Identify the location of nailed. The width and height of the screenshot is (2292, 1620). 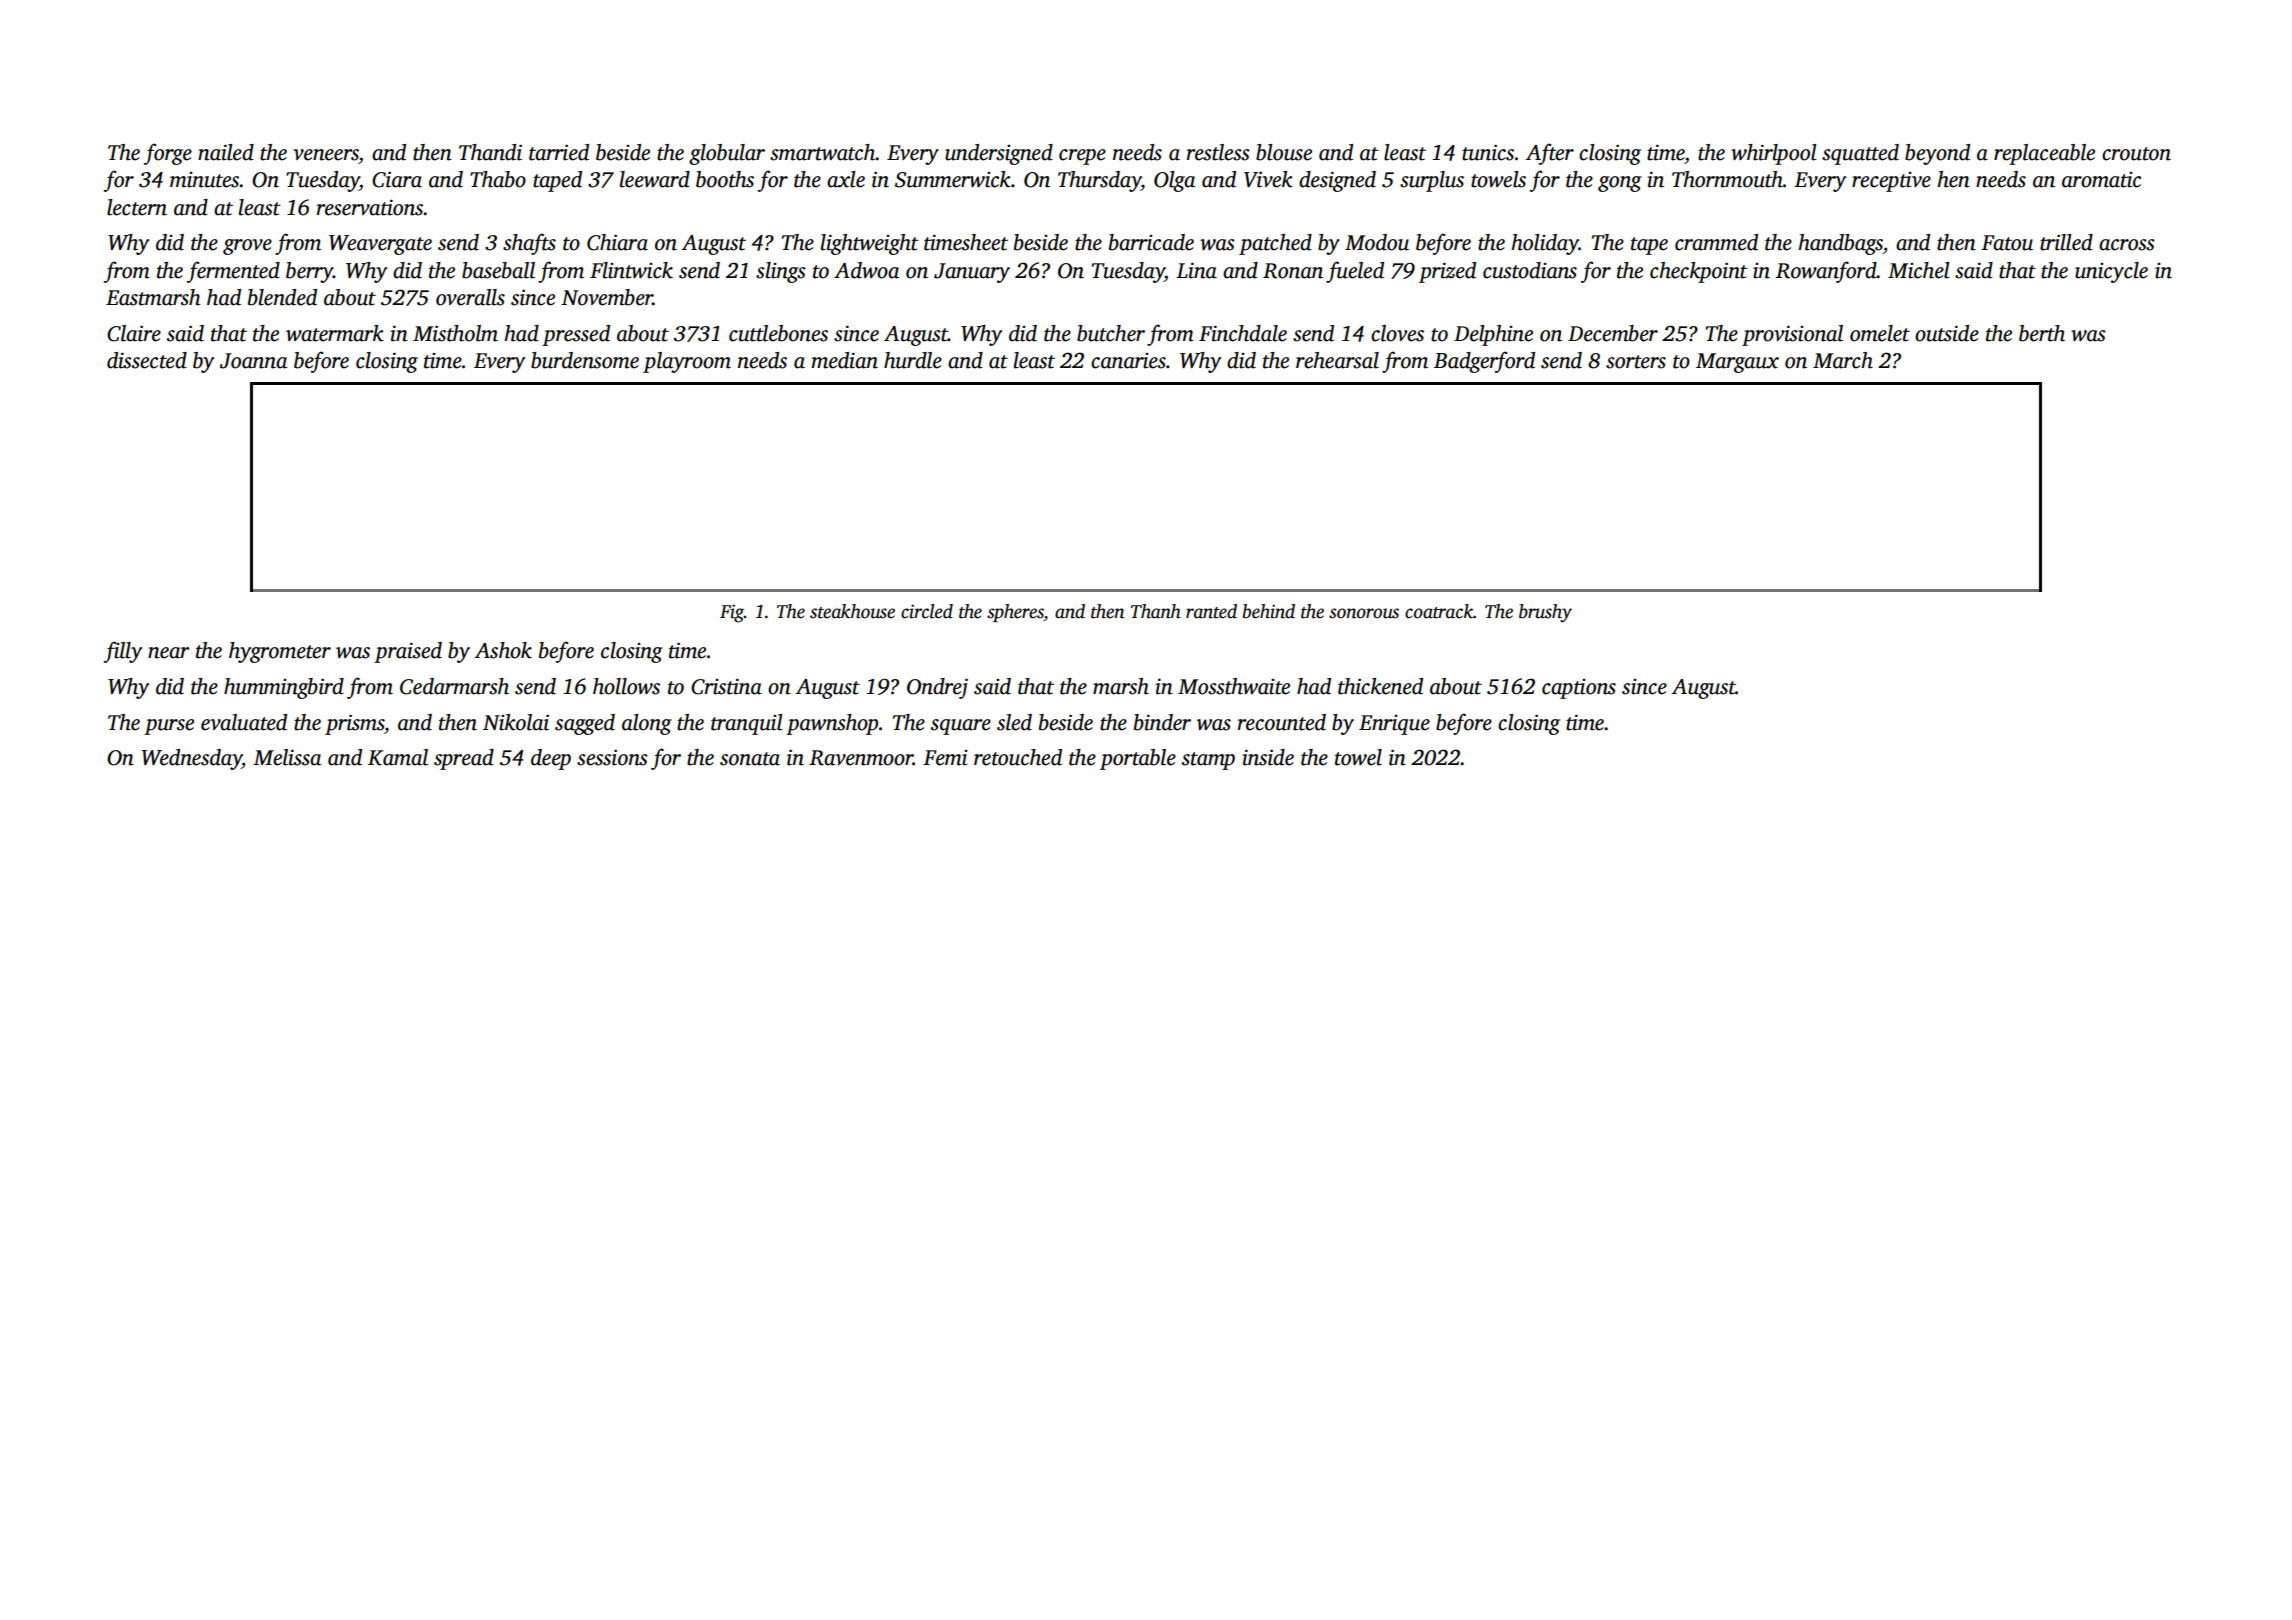
(226, 152).
